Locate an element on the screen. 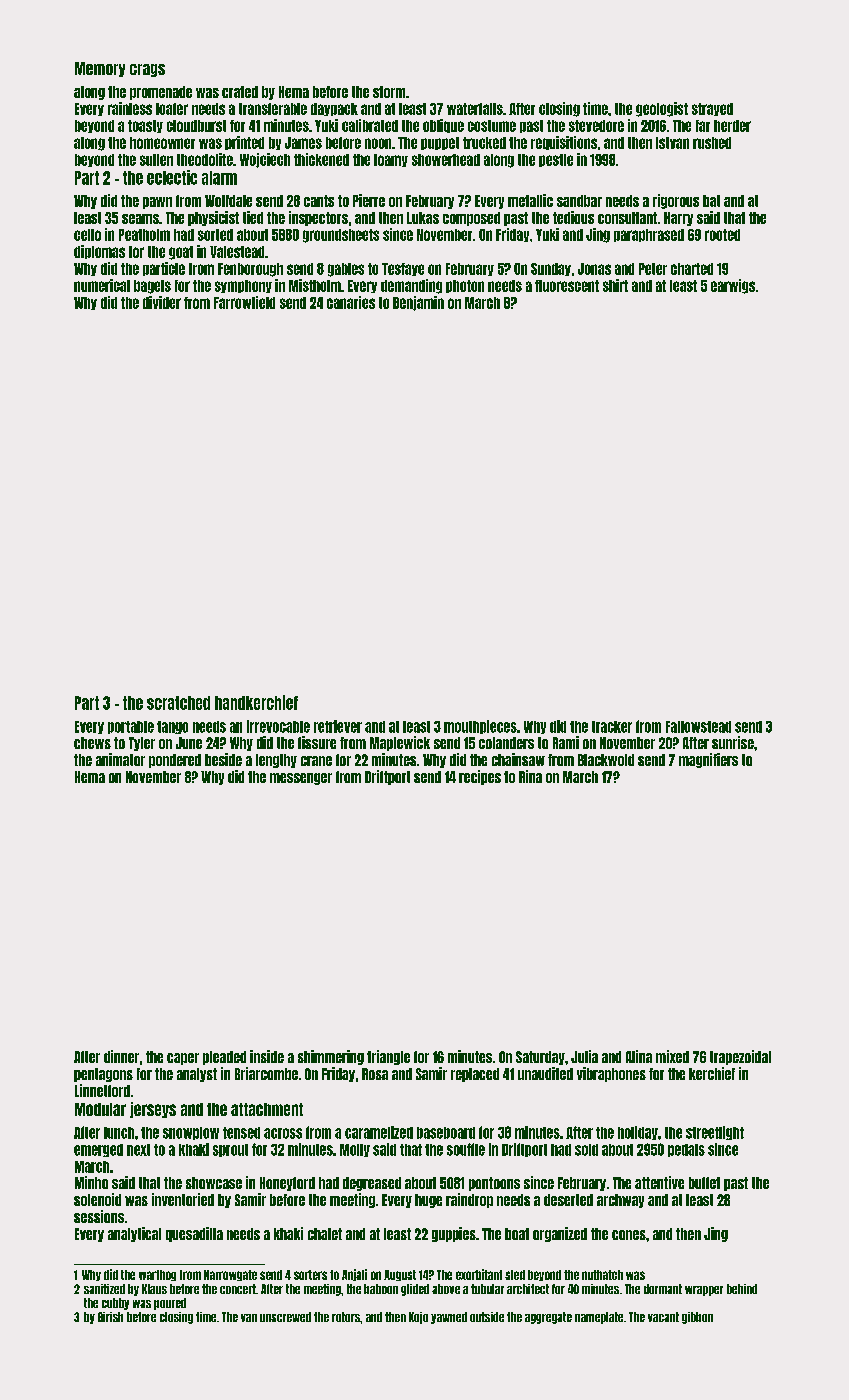 Image resolution: width=849 pixels, height=1400 pixels. daypack is located at coordinates (334, 109).
